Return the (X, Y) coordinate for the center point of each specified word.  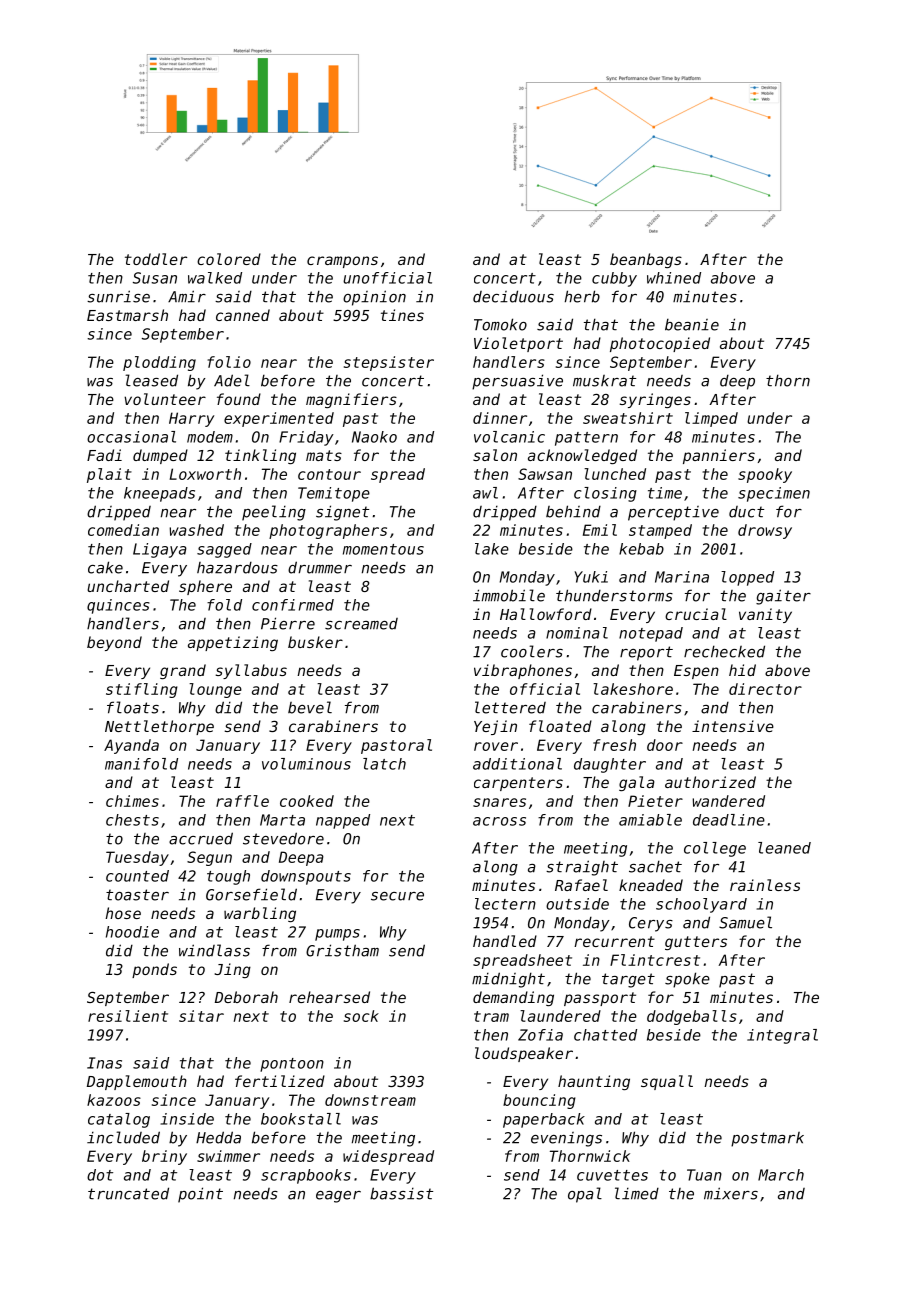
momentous (383, 549)
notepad (651, 634)
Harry (191, 419)
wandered (728, 801)
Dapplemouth (137, 1082)
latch (384, 764)
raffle (242, 801)
